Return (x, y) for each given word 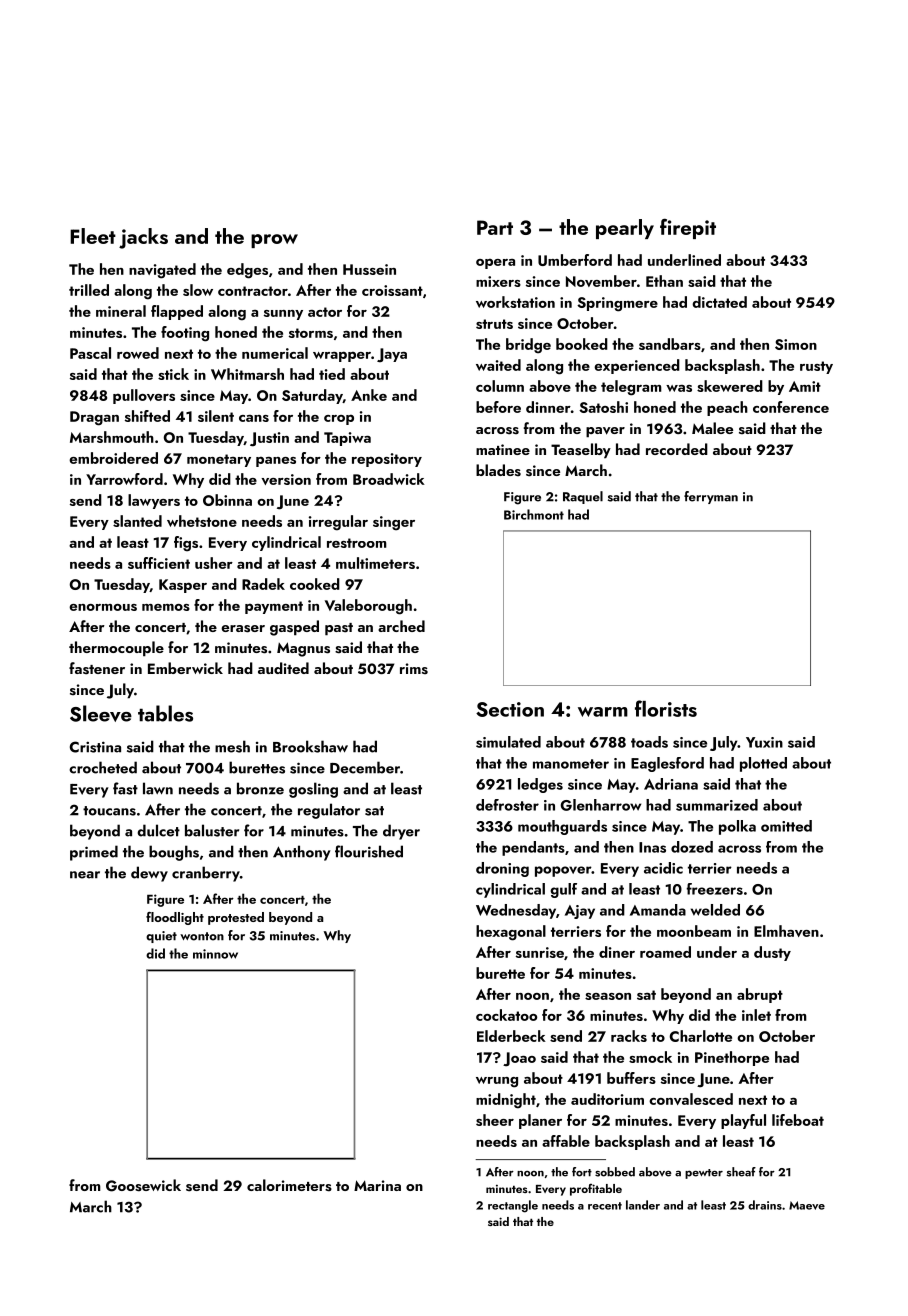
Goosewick (143, 1185)
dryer (401, 832)
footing (185, 334)
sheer (495, 1120)
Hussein (369, 269)
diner (617, 952)
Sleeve (101, 713)
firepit (688, 228)
